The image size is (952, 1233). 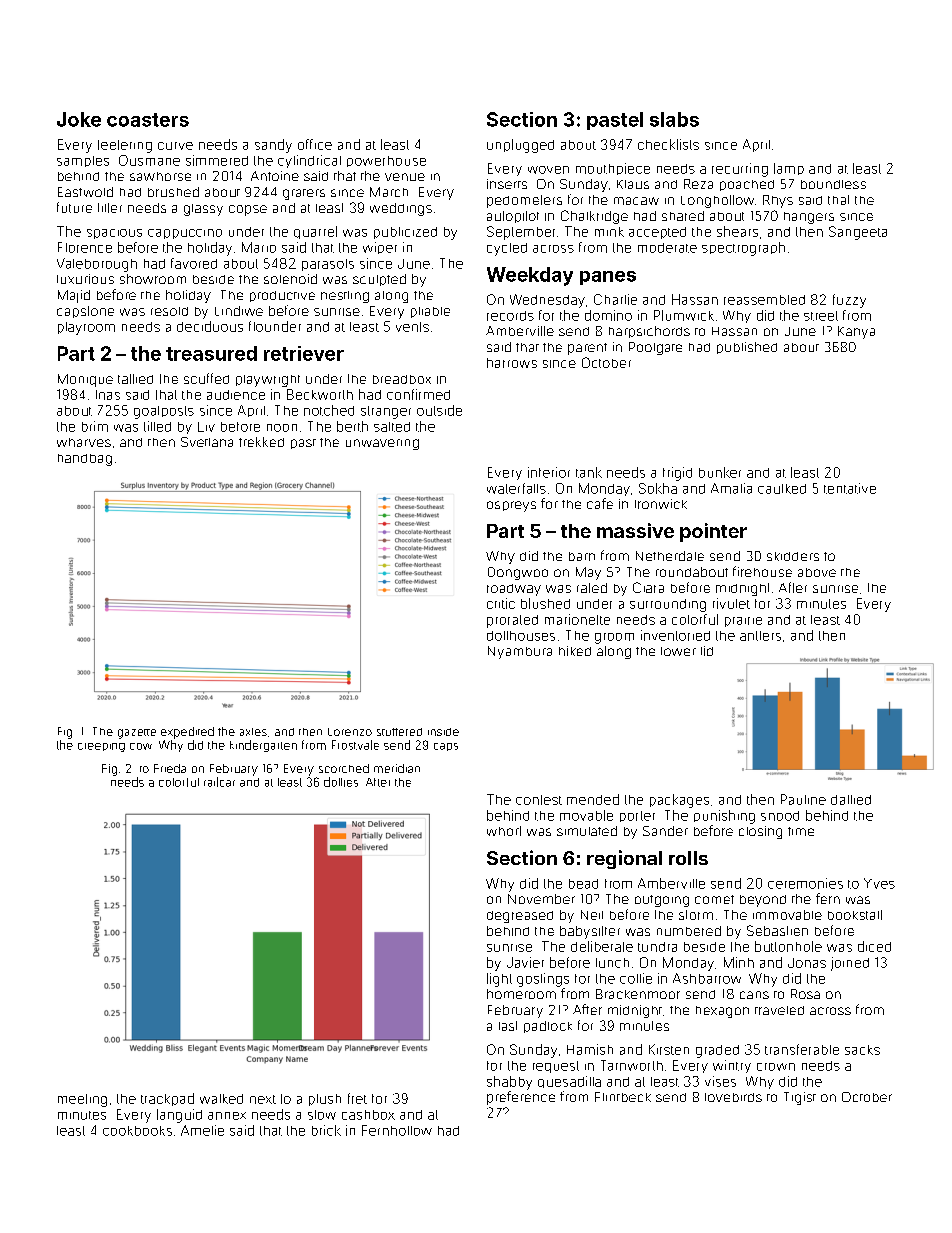 I want to click on trackpad, so click(x=167, y=1099).
